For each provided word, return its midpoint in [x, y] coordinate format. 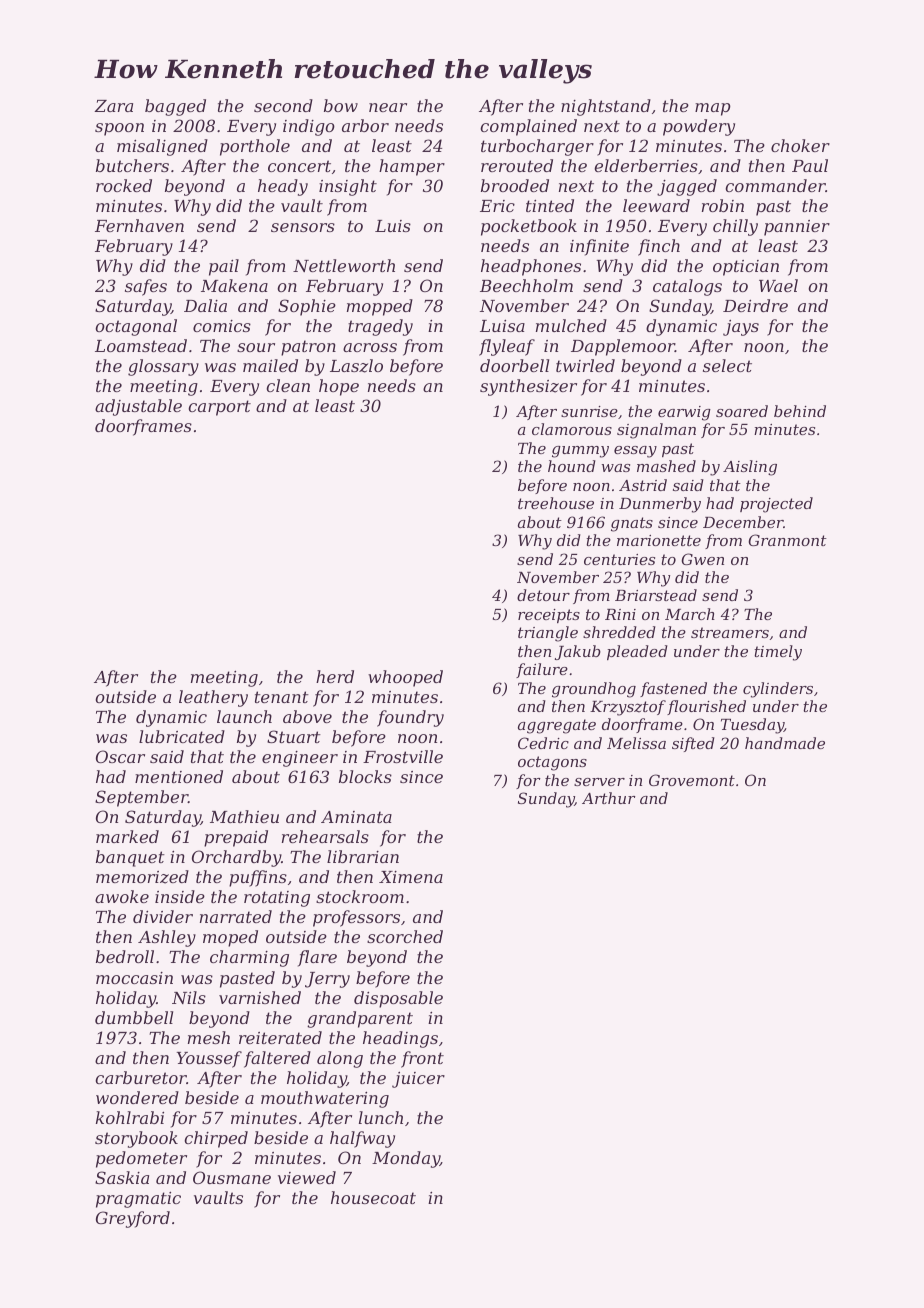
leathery [213, 698]
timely [778, 653]
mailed [270, 365]
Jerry [327, 980]
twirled [585, 365]
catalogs [687, 287]
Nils [189, 997]
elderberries [646, 165]
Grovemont [692, 780]
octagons [552, 763]
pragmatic [138, 1200]
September [141, 798]
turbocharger [537, 147]
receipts [549, 616]
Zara [113, 106]
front [422, 1059]
